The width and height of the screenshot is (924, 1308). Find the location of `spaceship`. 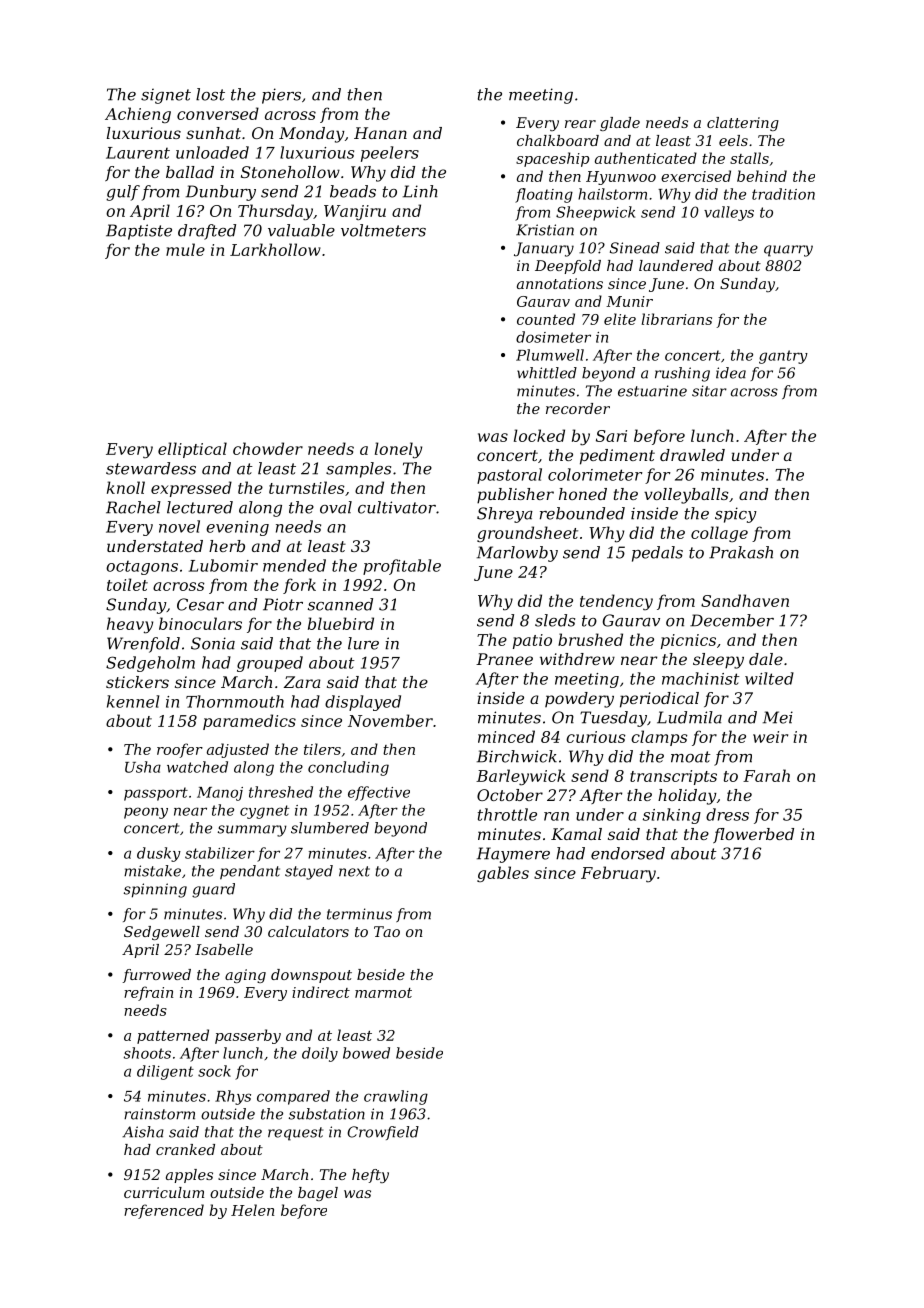

spaceship is located at coordinates (552, 159).
